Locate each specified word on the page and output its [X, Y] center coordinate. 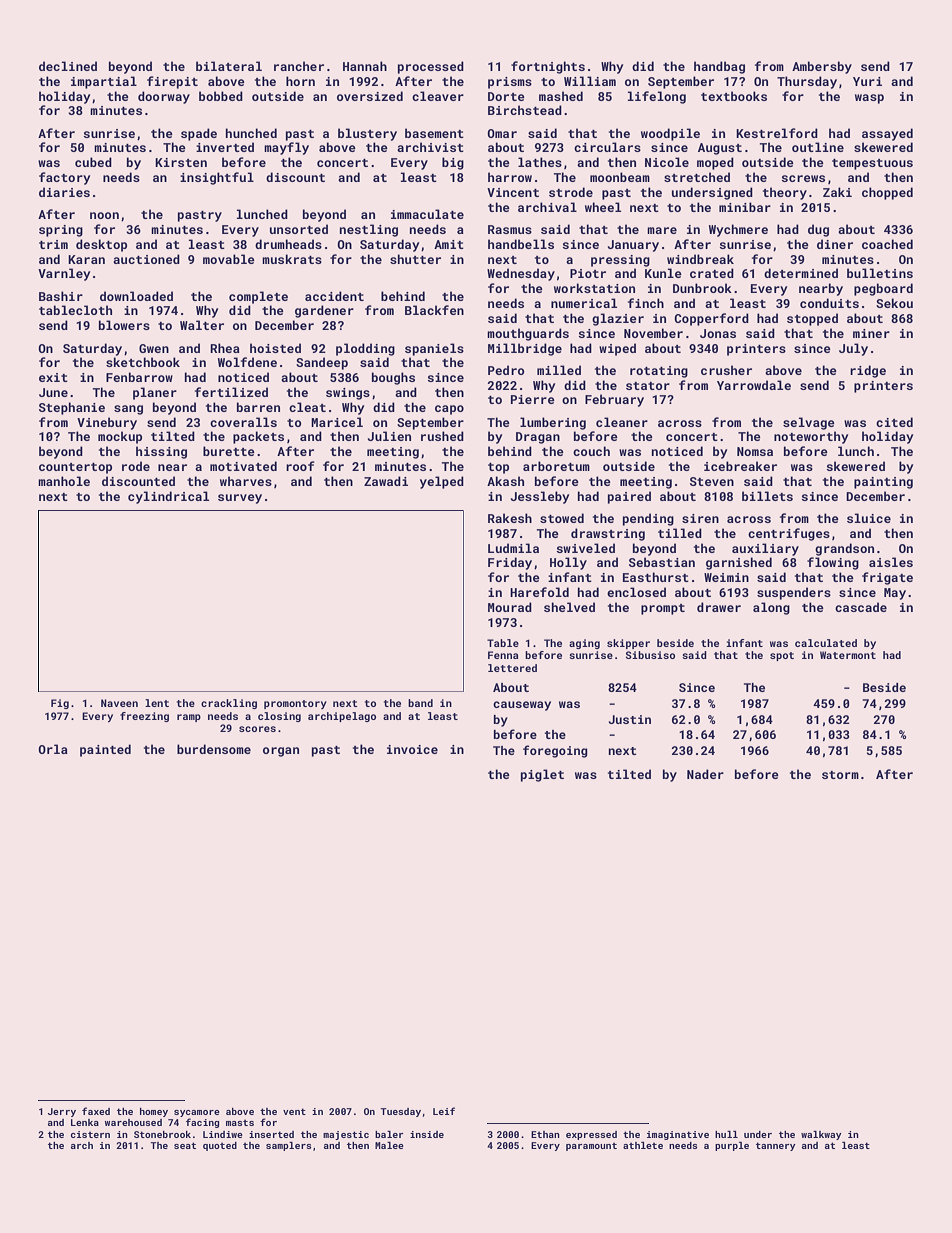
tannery [776, 1146]
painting [883, 483]
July [853, 349]
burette [229, 451]
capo [449, 410]
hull [726, 1134]
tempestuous [872, 164]
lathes [540, 162]
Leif [444, 1111]
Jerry [62, 1112]
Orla [53, 749]
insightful [217, 178]
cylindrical [168, 497]
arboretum [556, 466]
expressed [591, 1135]
